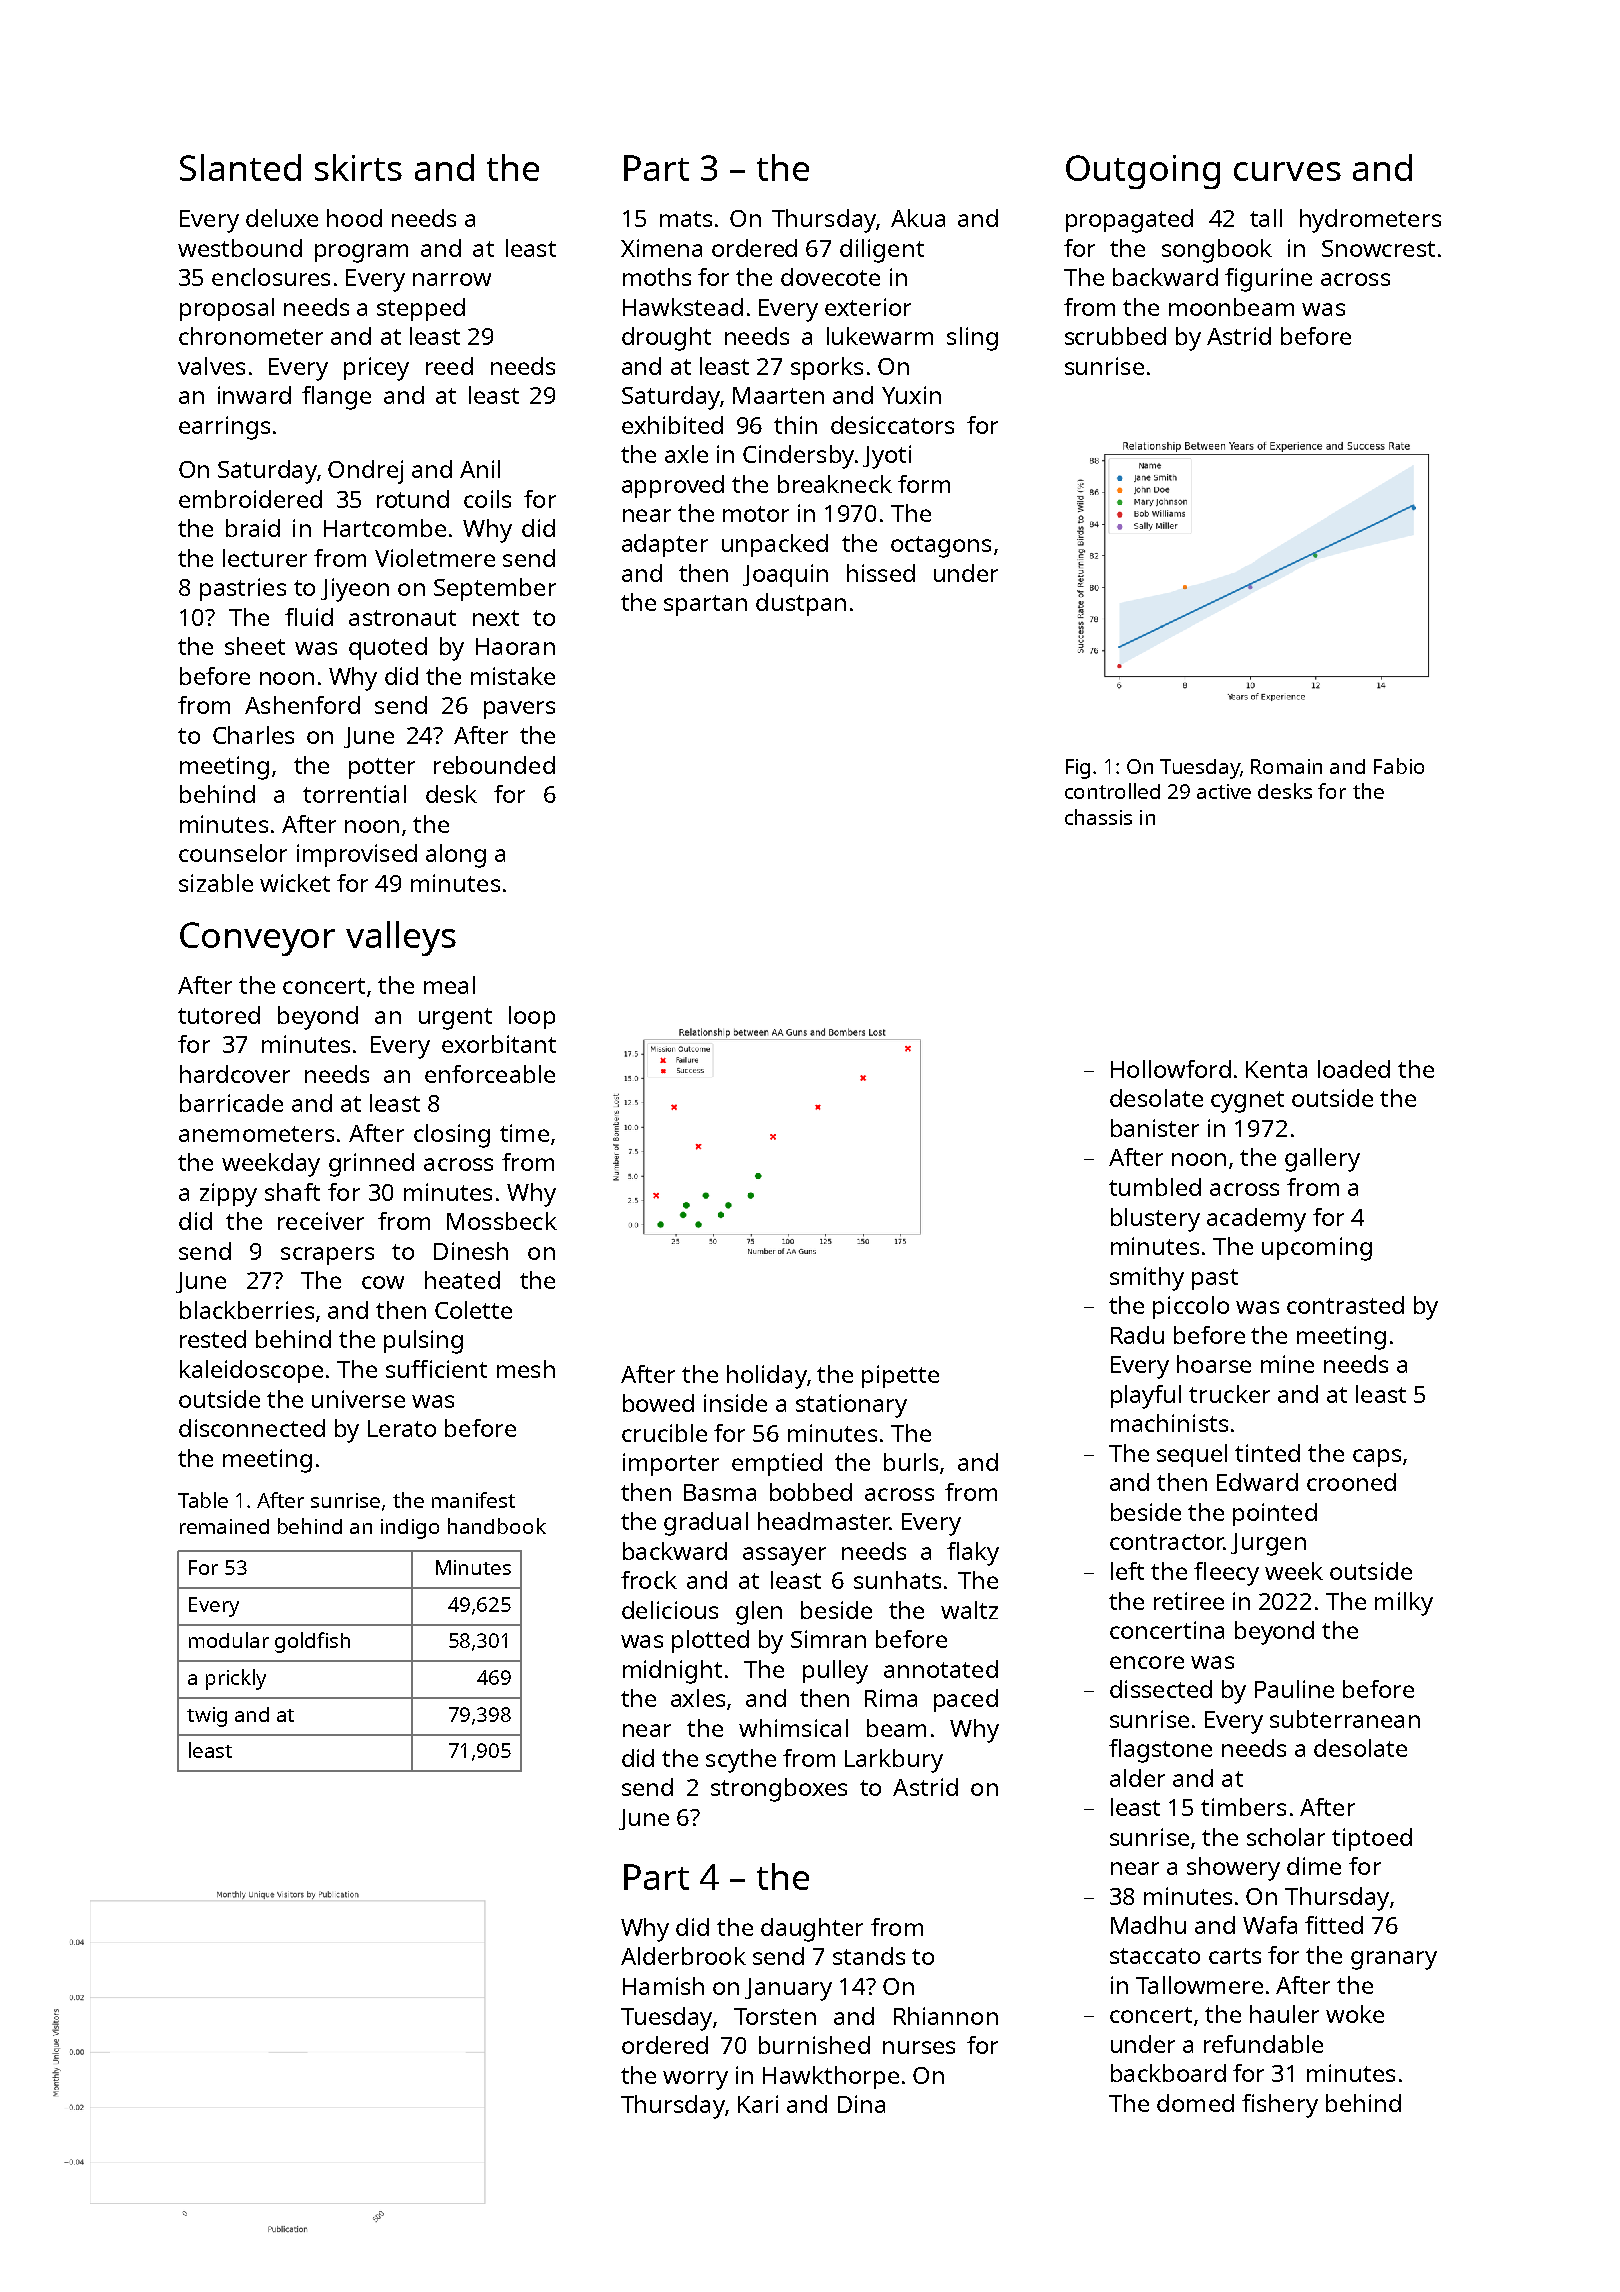 The image size is (1620, 2292). Describe the element at coordinates (911, 395) in the screenshot. I see `Yuxin` at that location.
